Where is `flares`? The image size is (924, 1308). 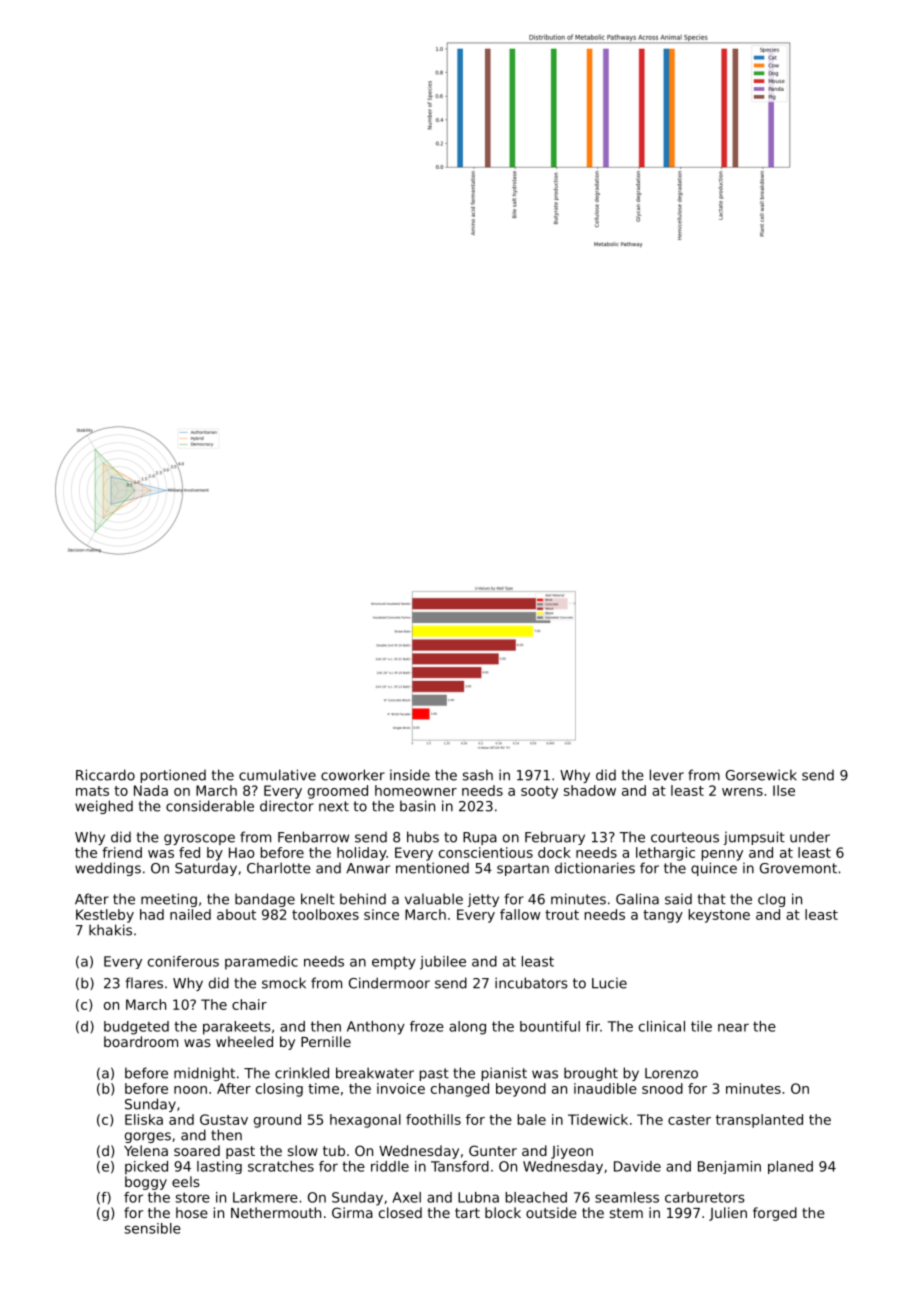 flares is located at coordinates (144, 983).
